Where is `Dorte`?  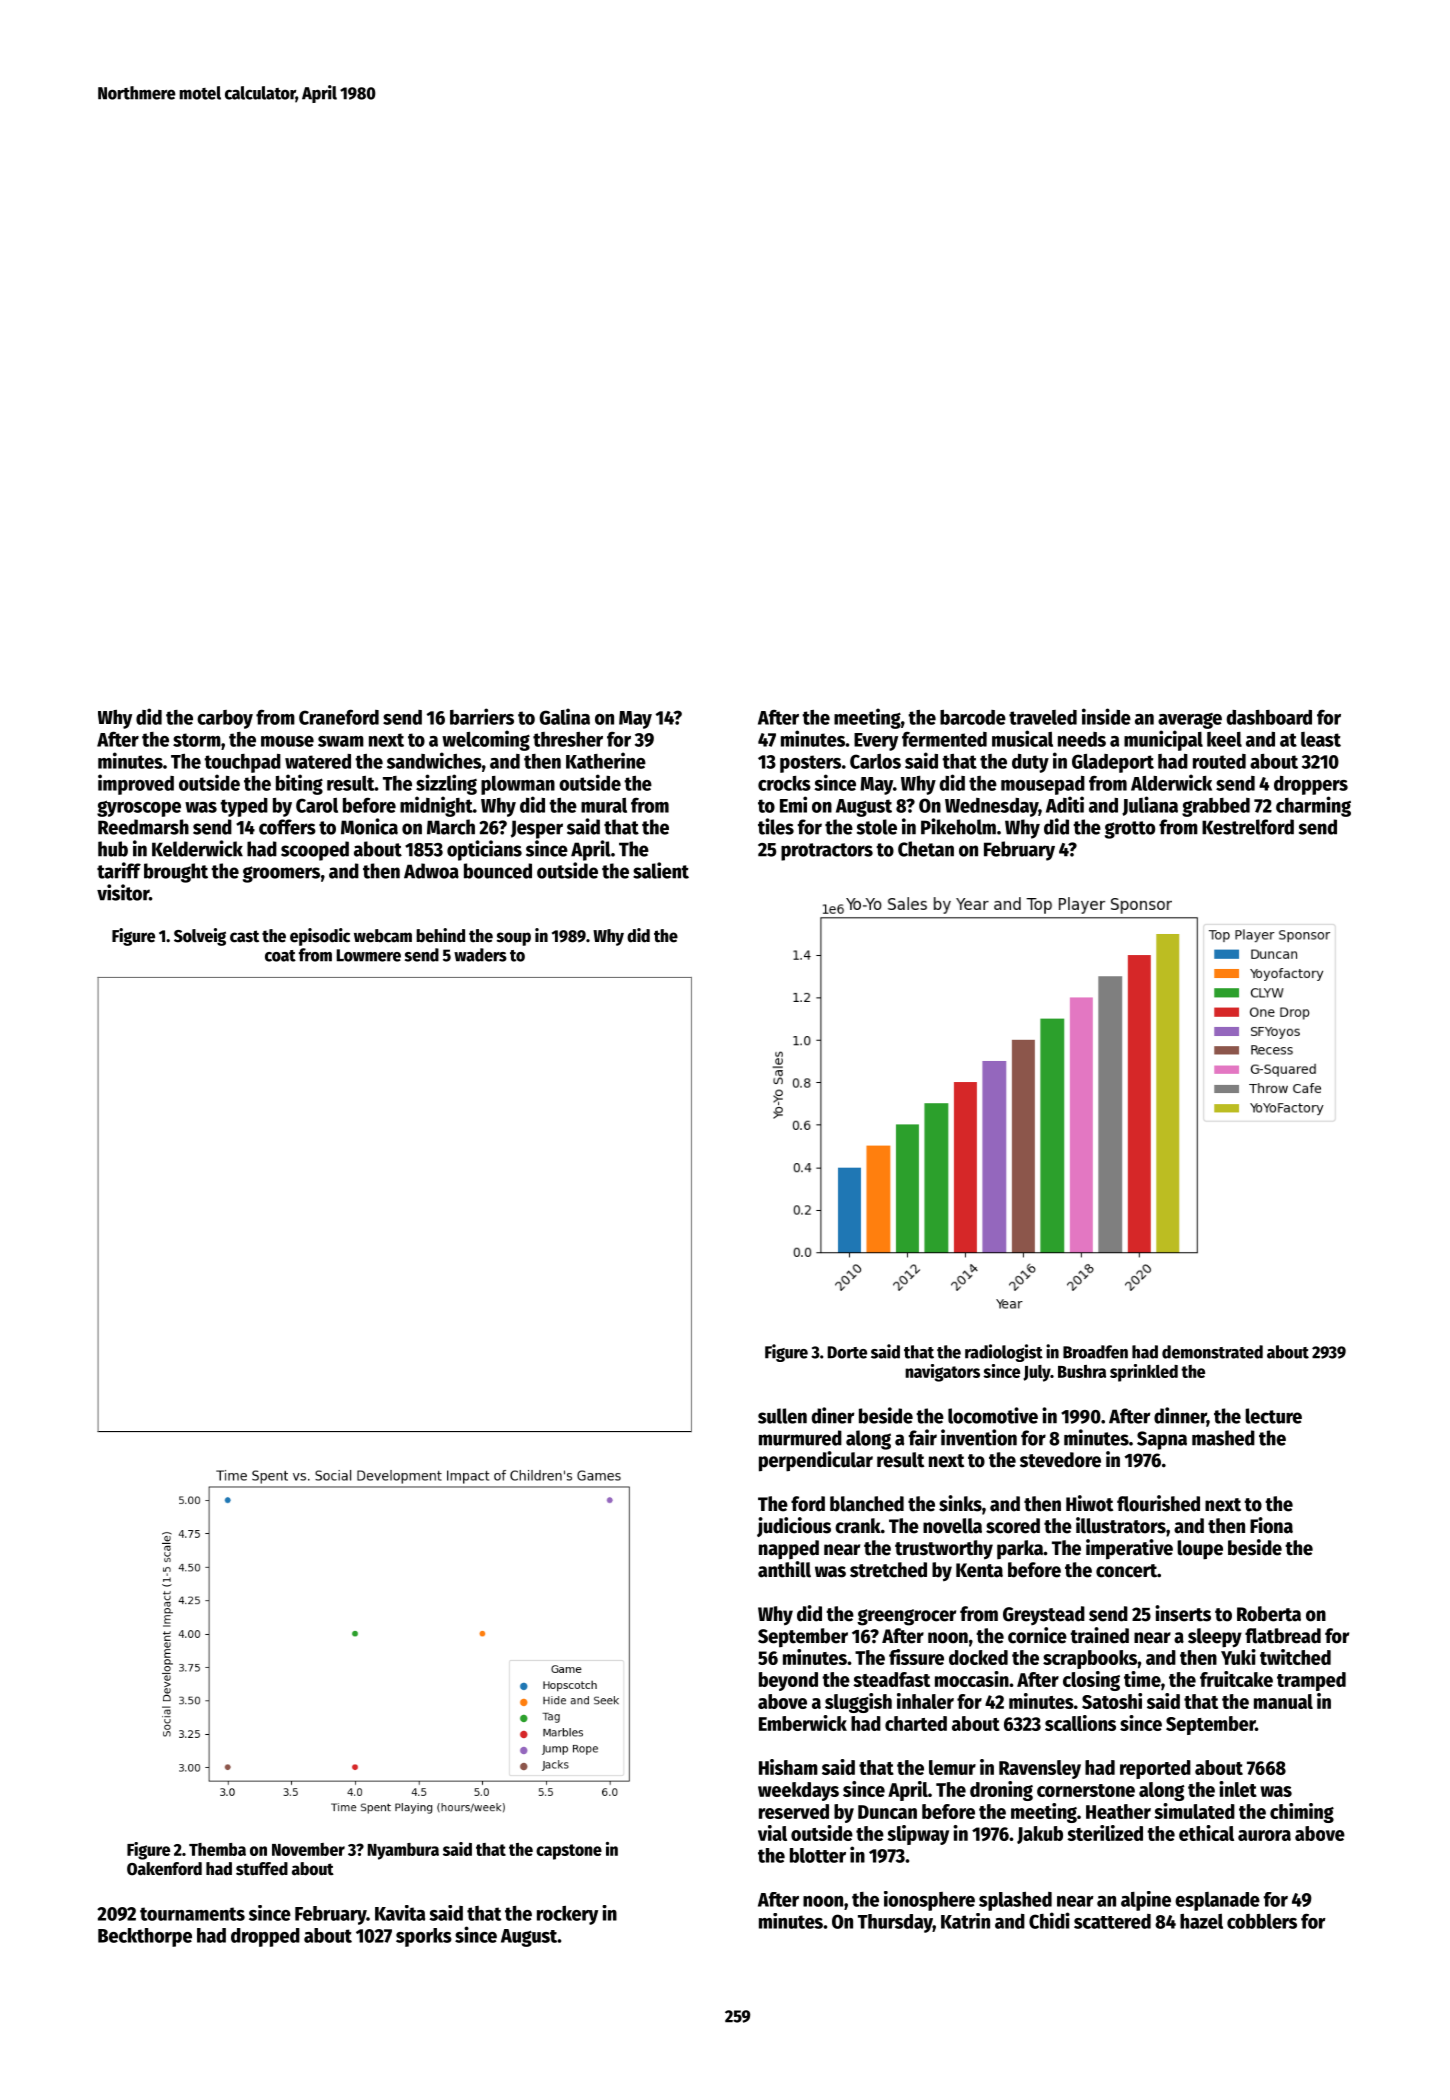
Dorte is located at coordinates (847, 1352).
